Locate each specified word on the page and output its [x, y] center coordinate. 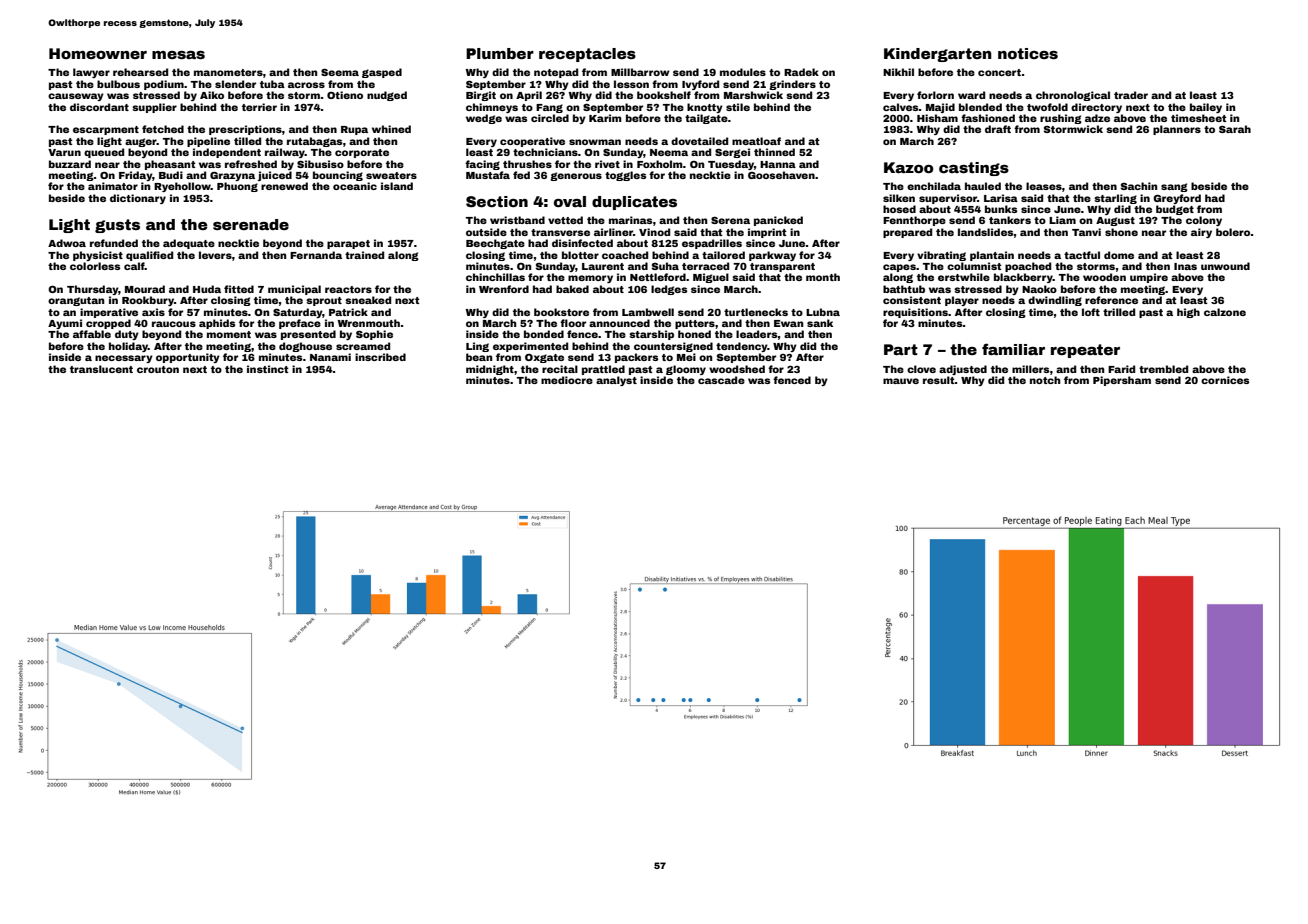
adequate [189, 244]
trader [1131, 95]
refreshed [251, 164]
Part [901, 349]
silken [899, 198]
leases [1044, 186]
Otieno [345, 95]
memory [590, 279]
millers [1031, 369]
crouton [158, 369]
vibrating [941, 256]
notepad [556, 73]
